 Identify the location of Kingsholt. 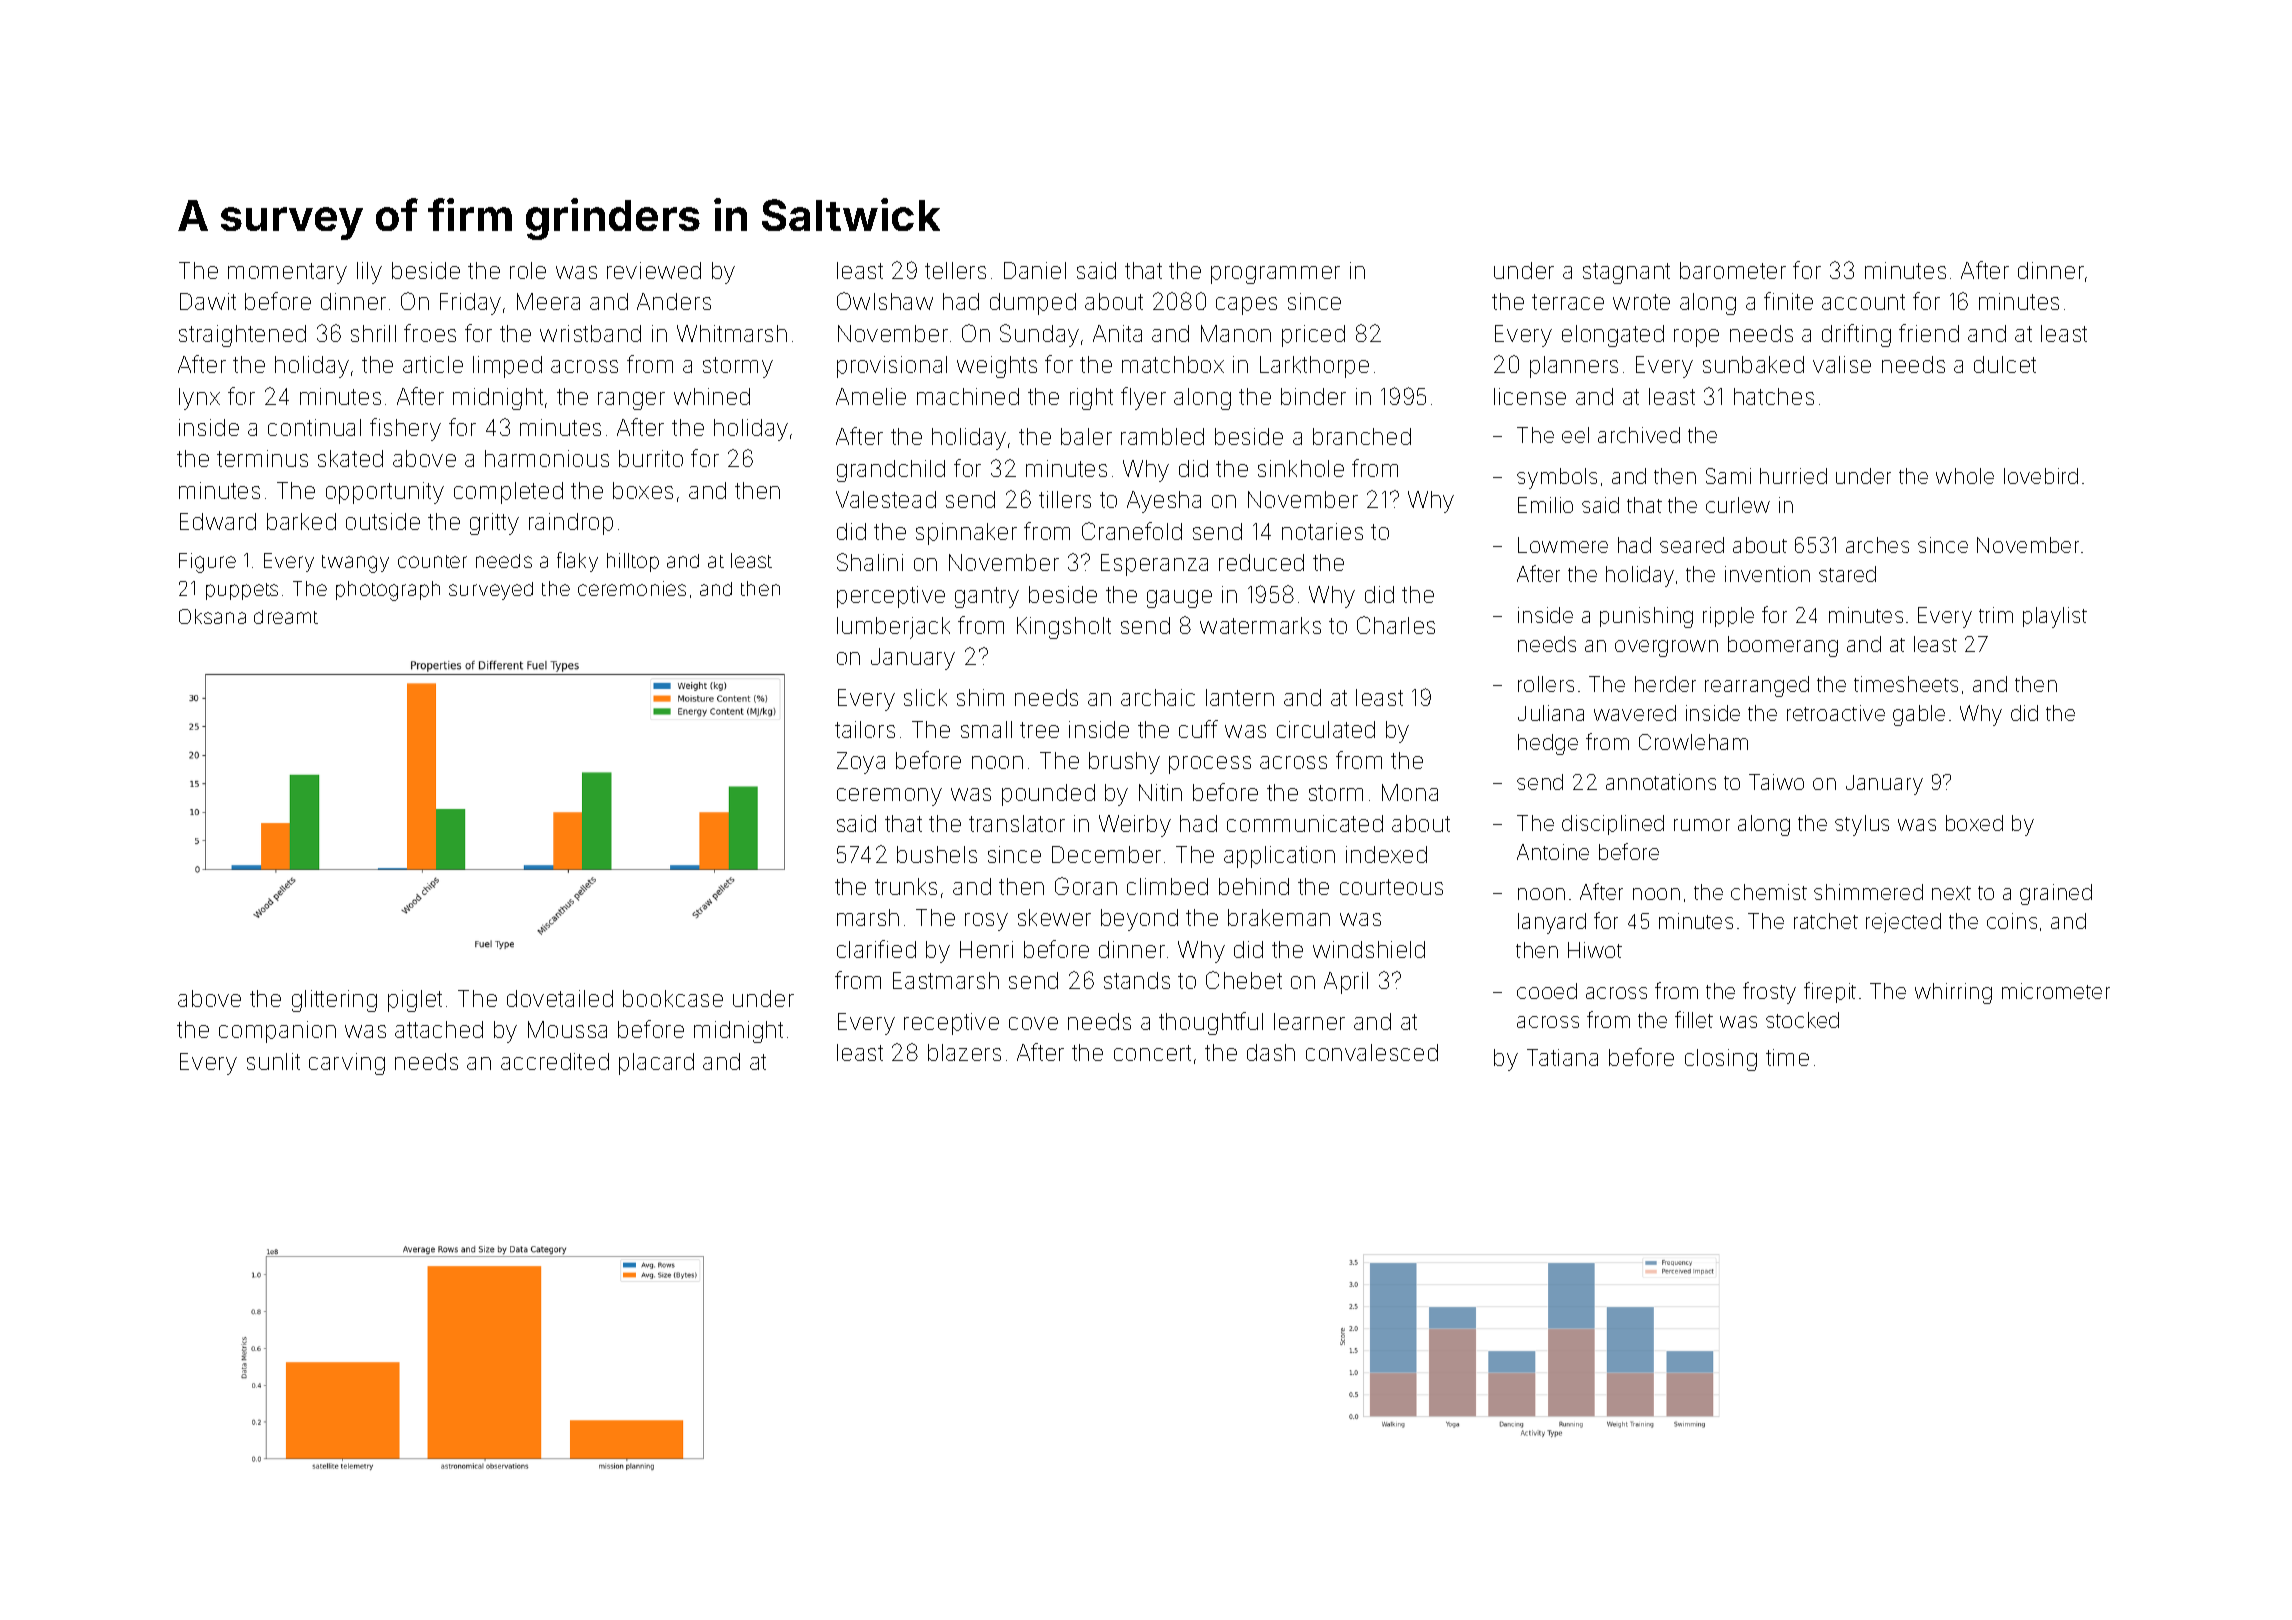
(1064, 628).
